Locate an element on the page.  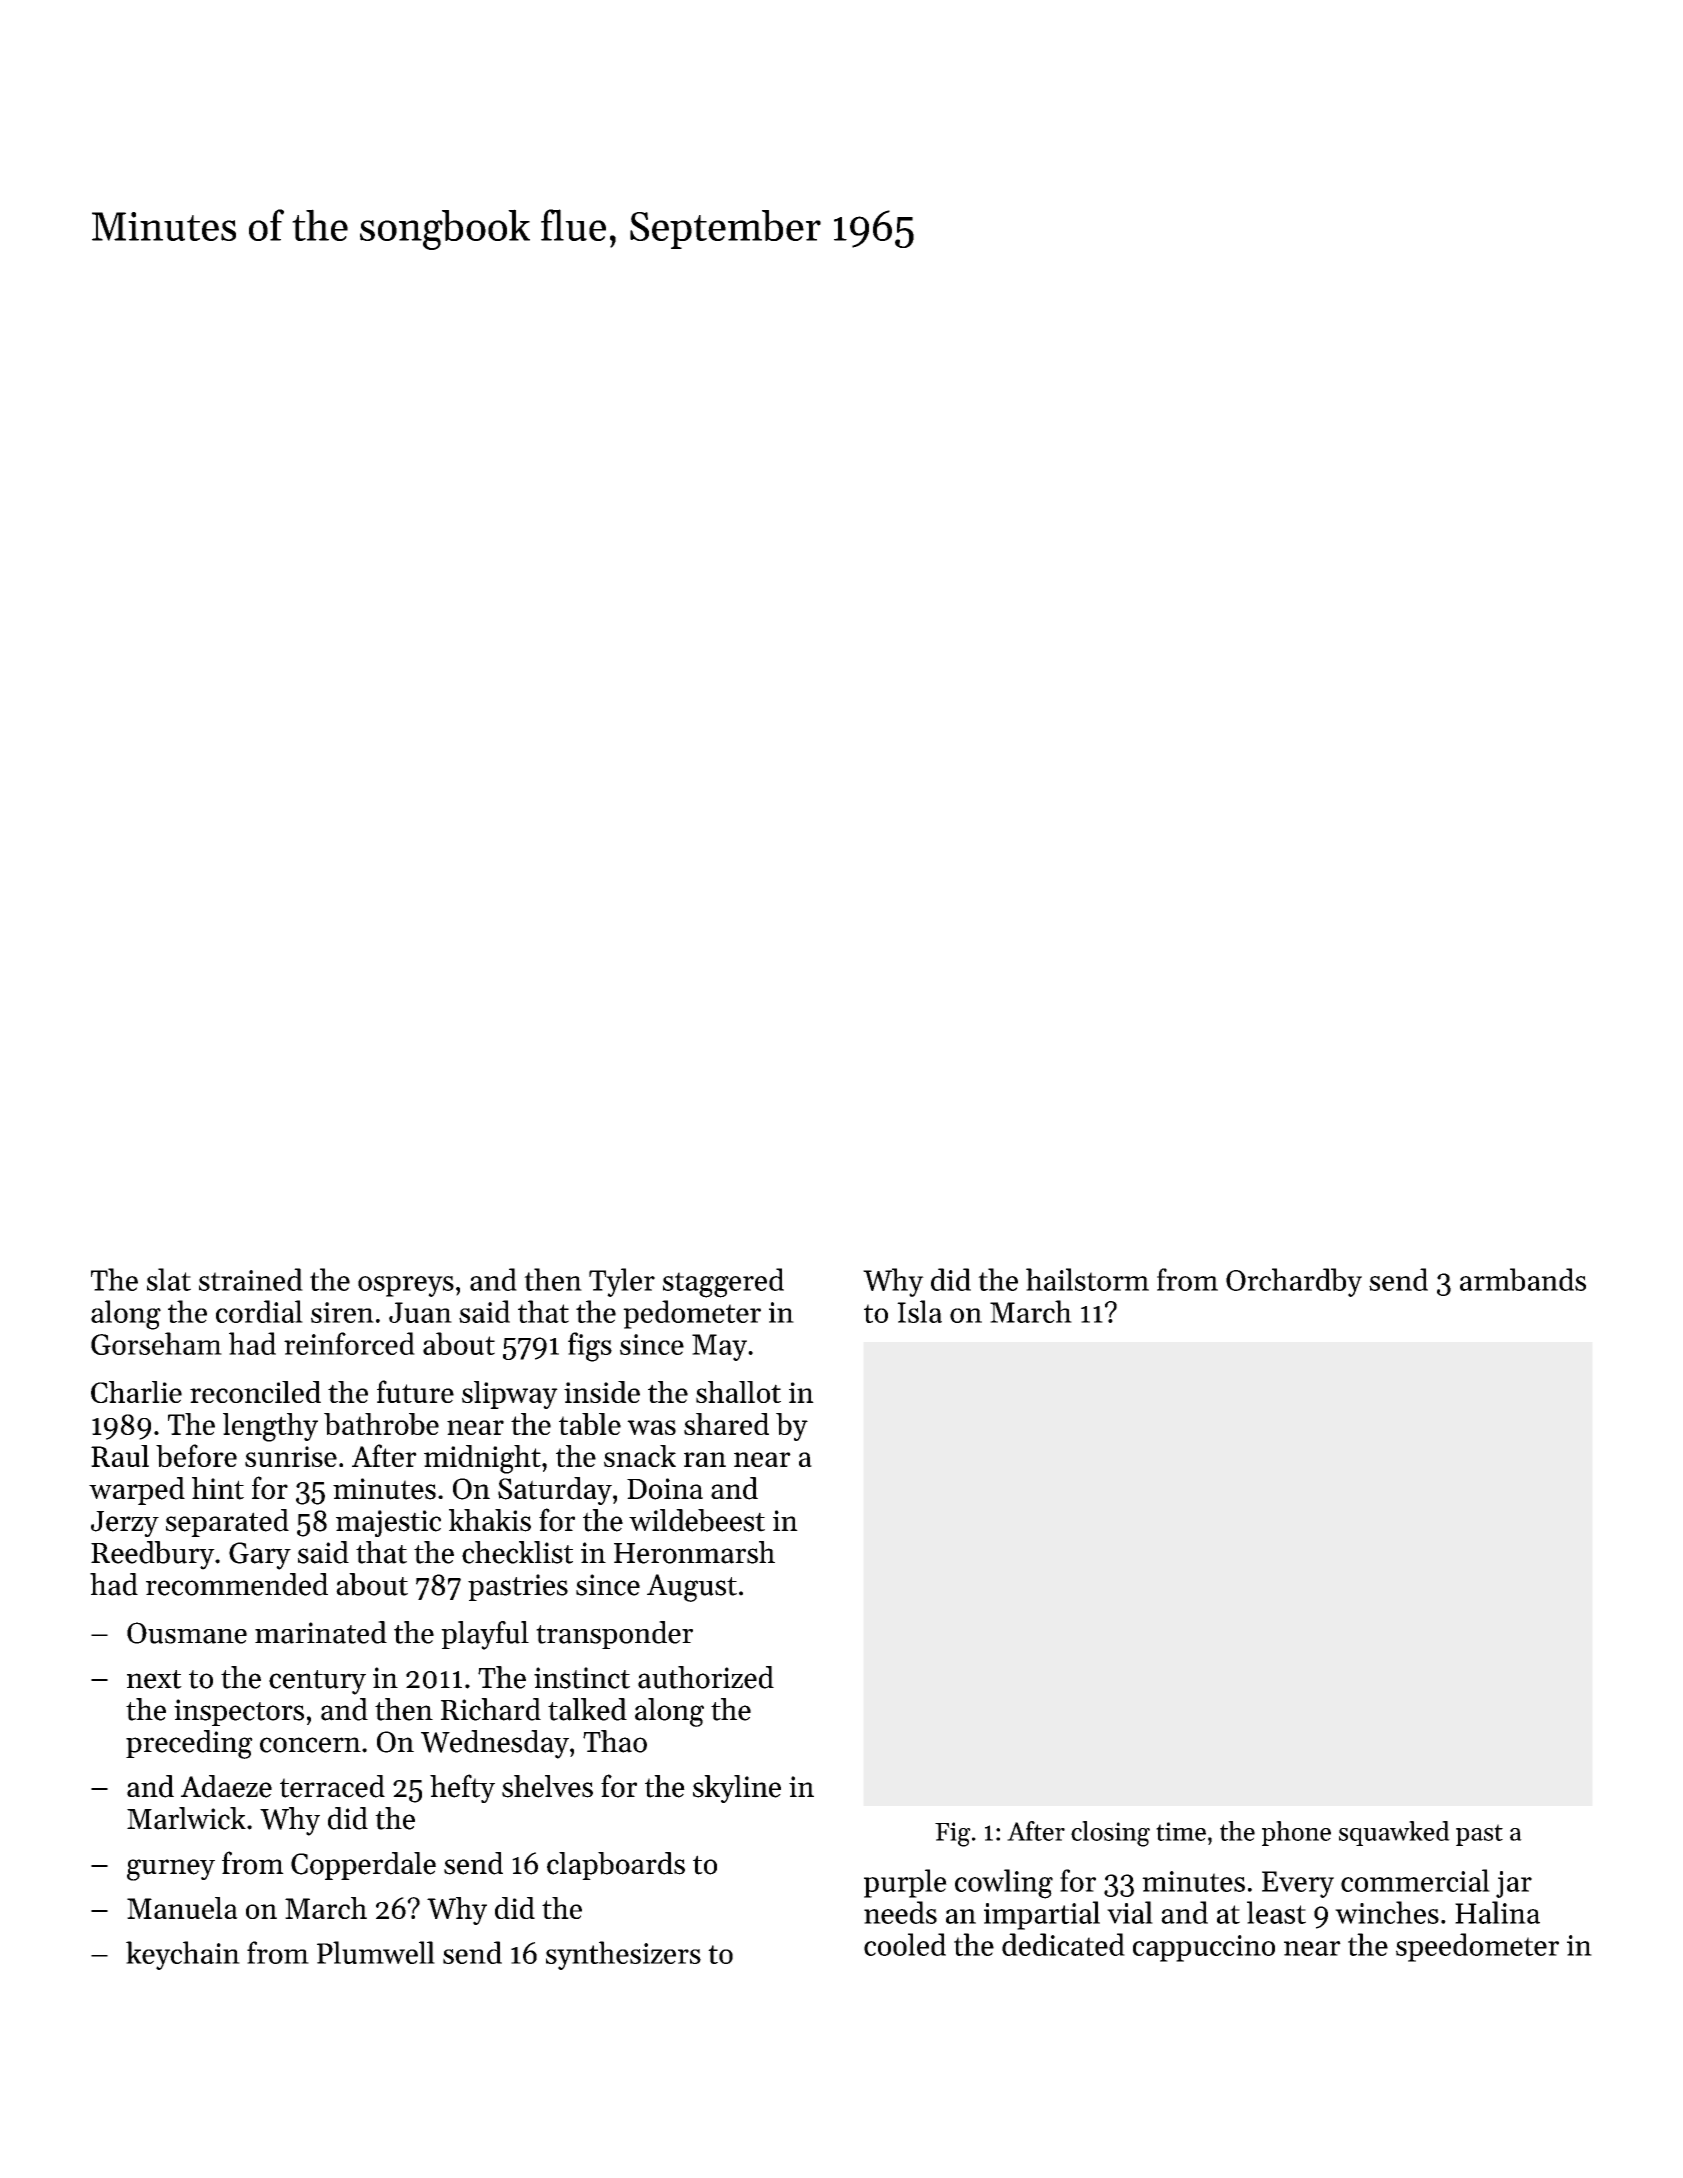
Doina is located at coordinates (665, 1489).
